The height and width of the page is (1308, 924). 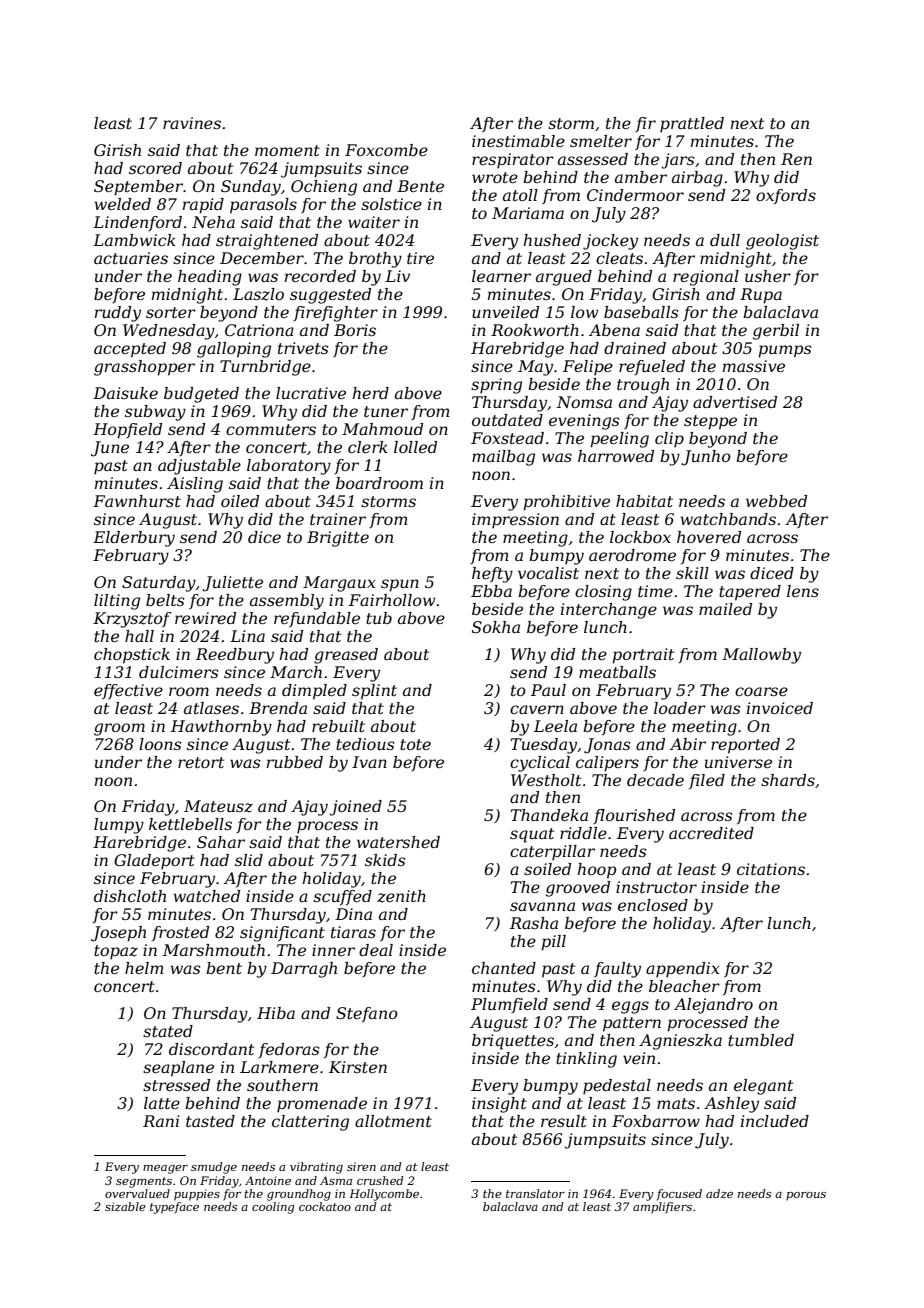 I want to click on skill, so click(x=692, y=573).
